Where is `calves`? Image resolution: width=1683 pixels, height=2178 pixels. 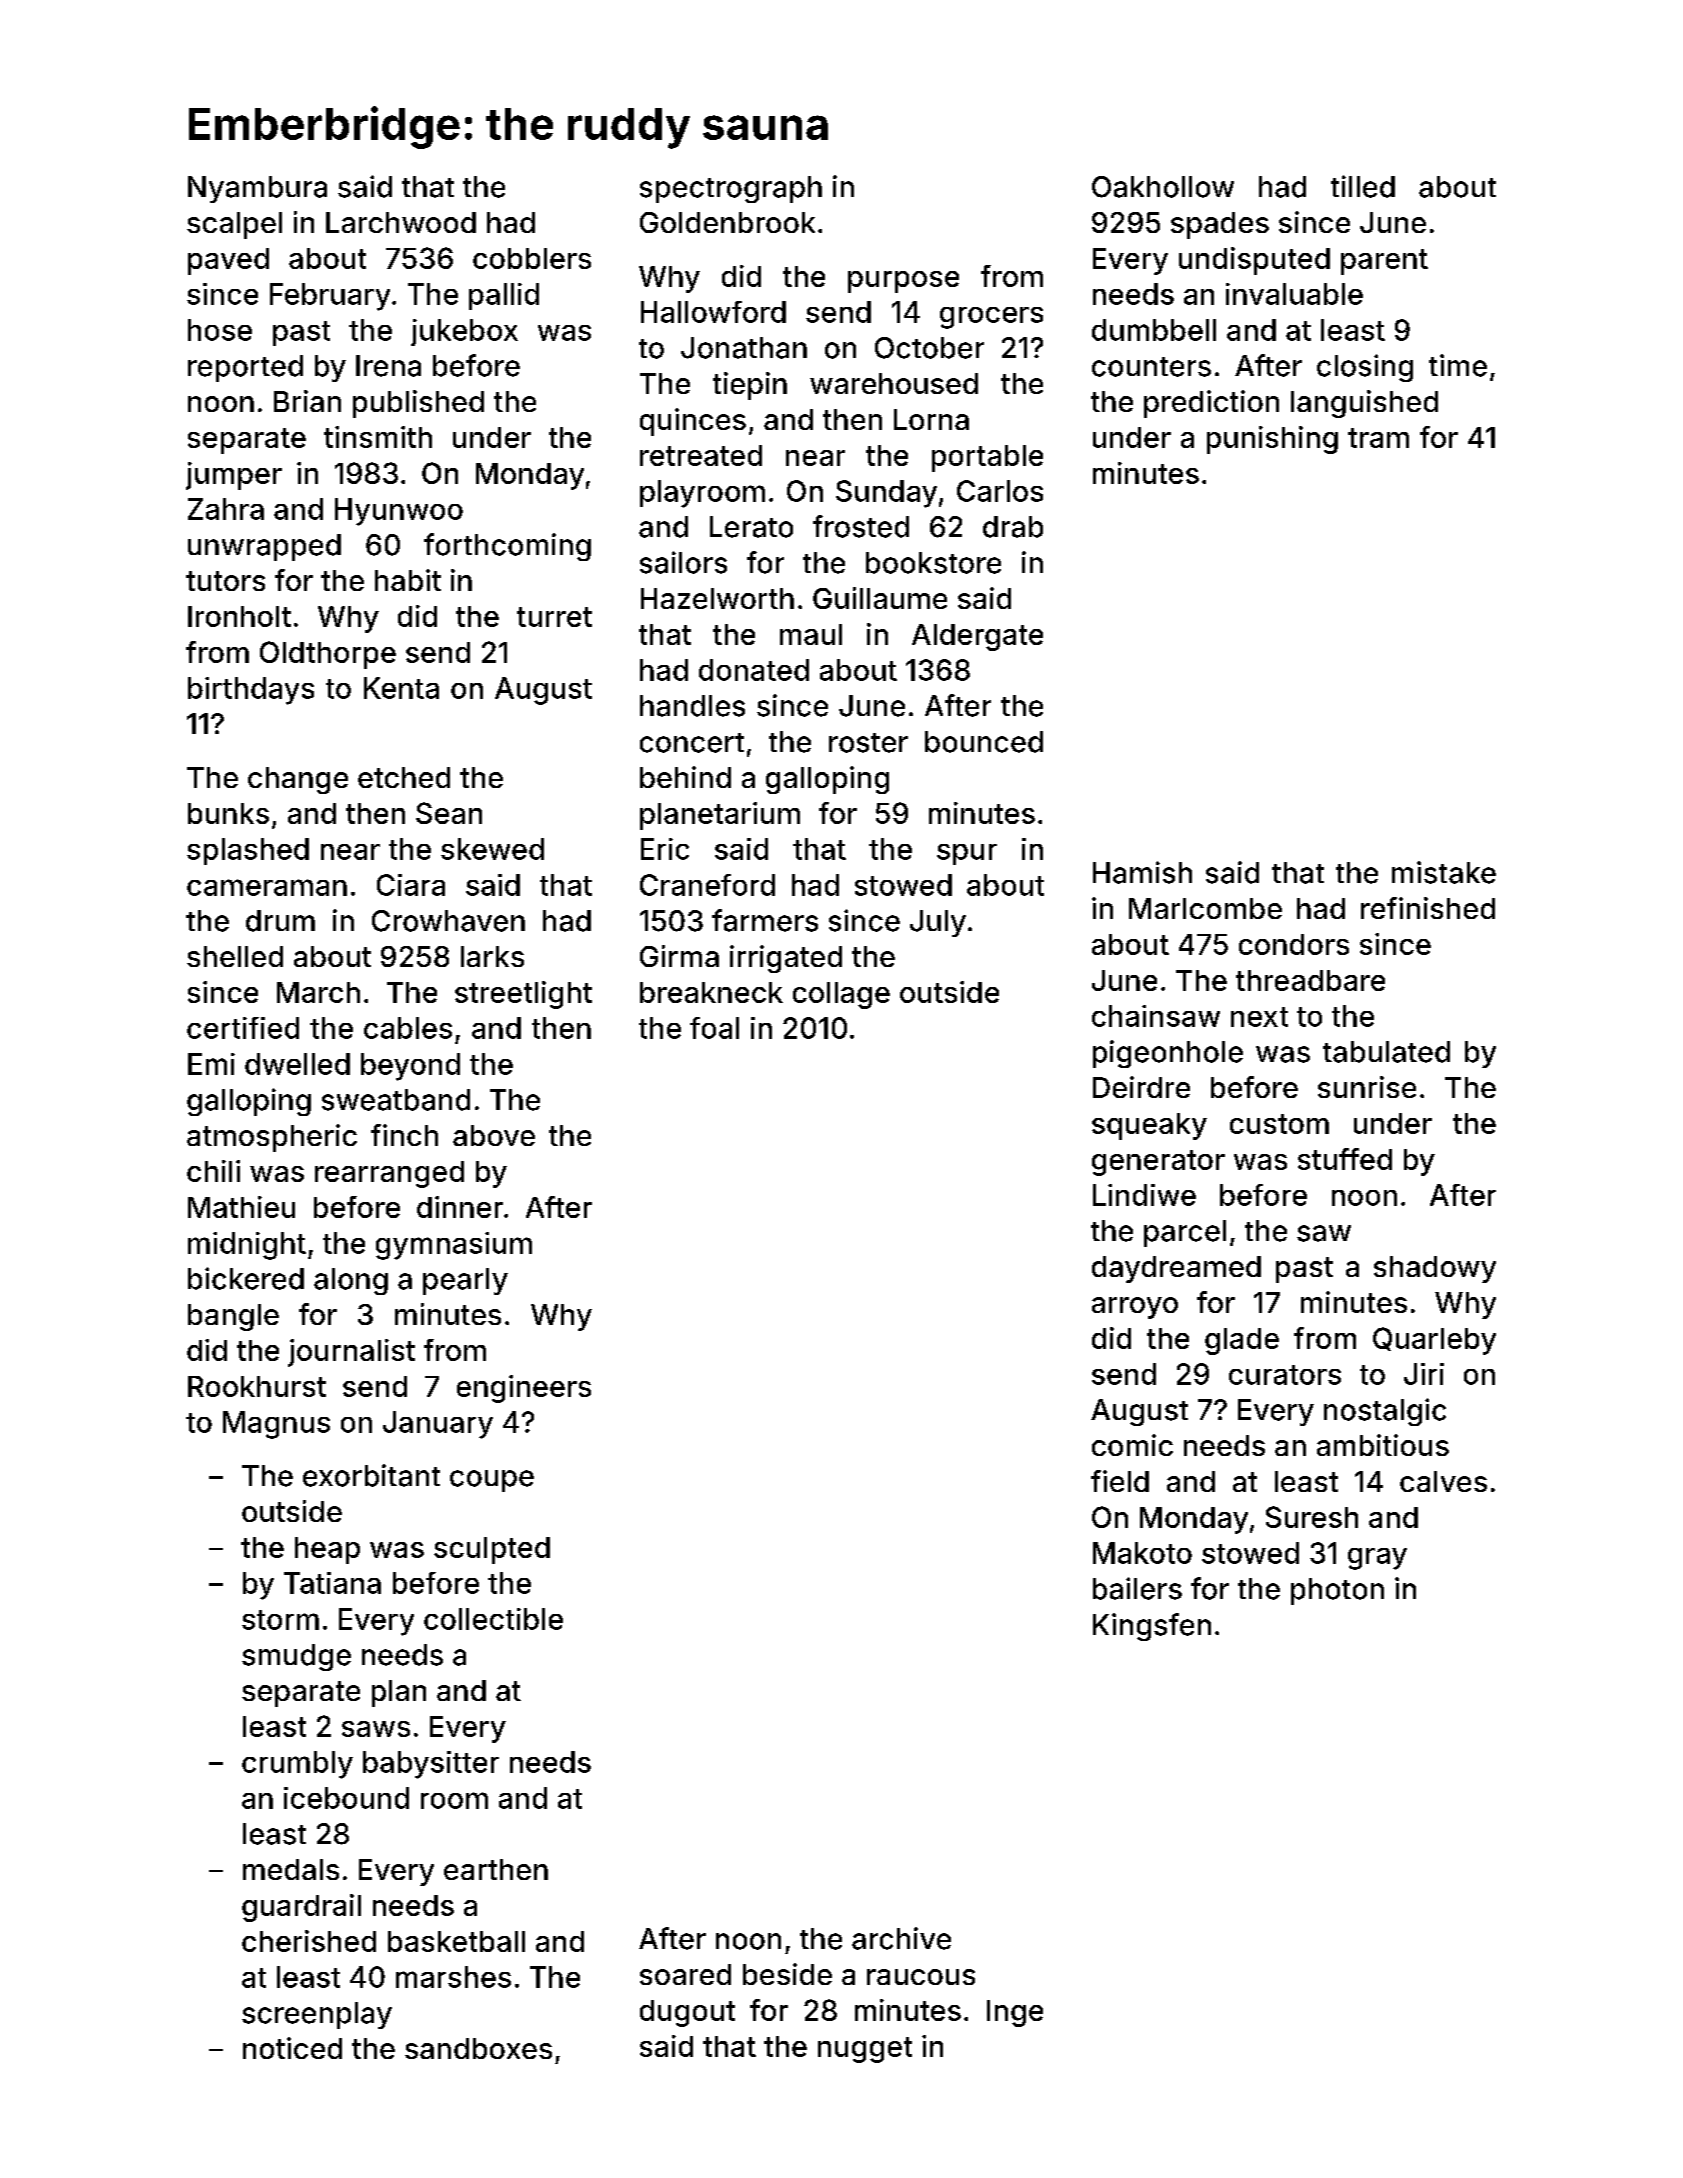
calves is located at coordinates (1443, 1481).
